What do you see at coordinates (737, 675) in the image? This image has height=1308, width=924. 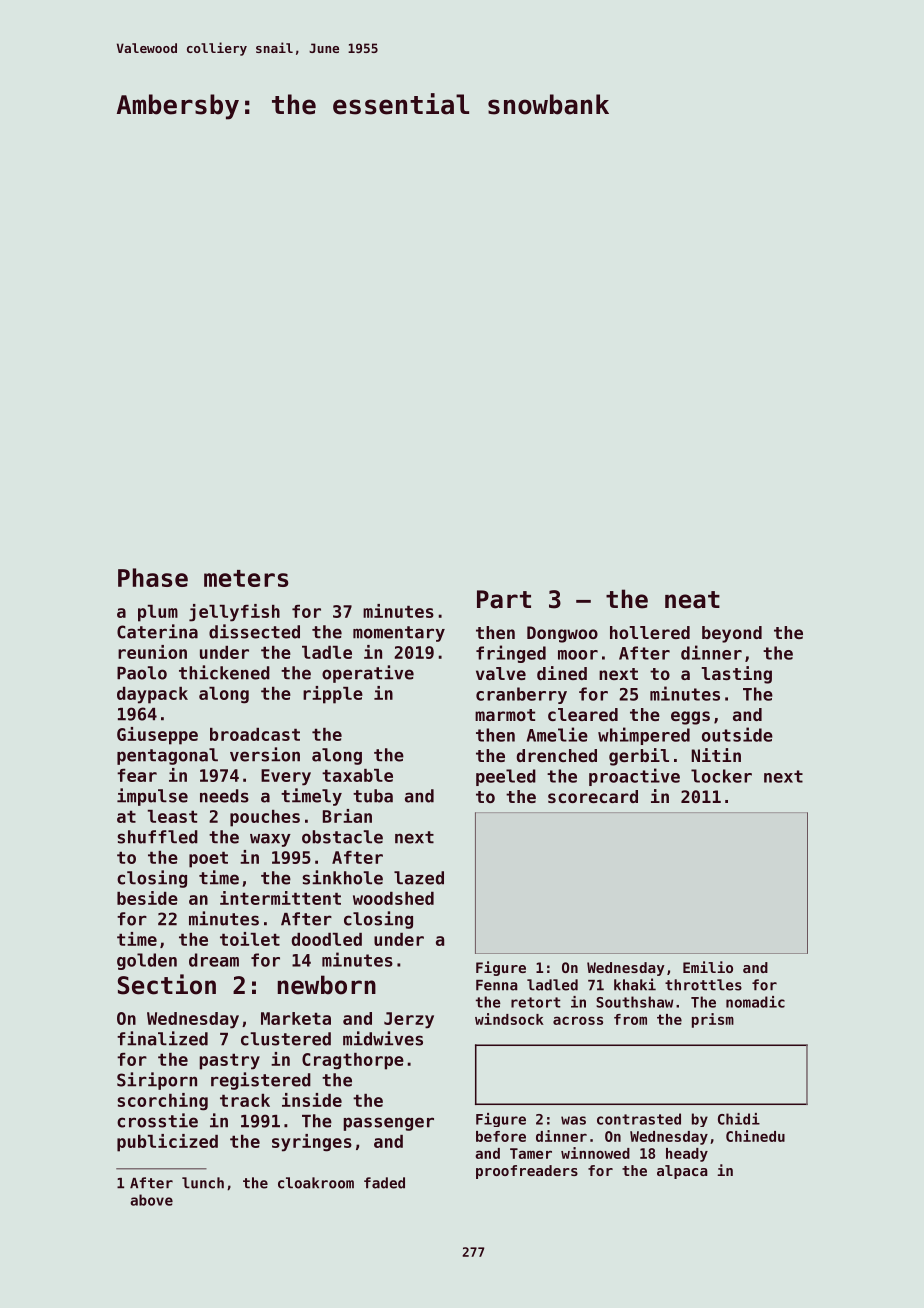 I see `lasting` at bounding box center [737, 675].
